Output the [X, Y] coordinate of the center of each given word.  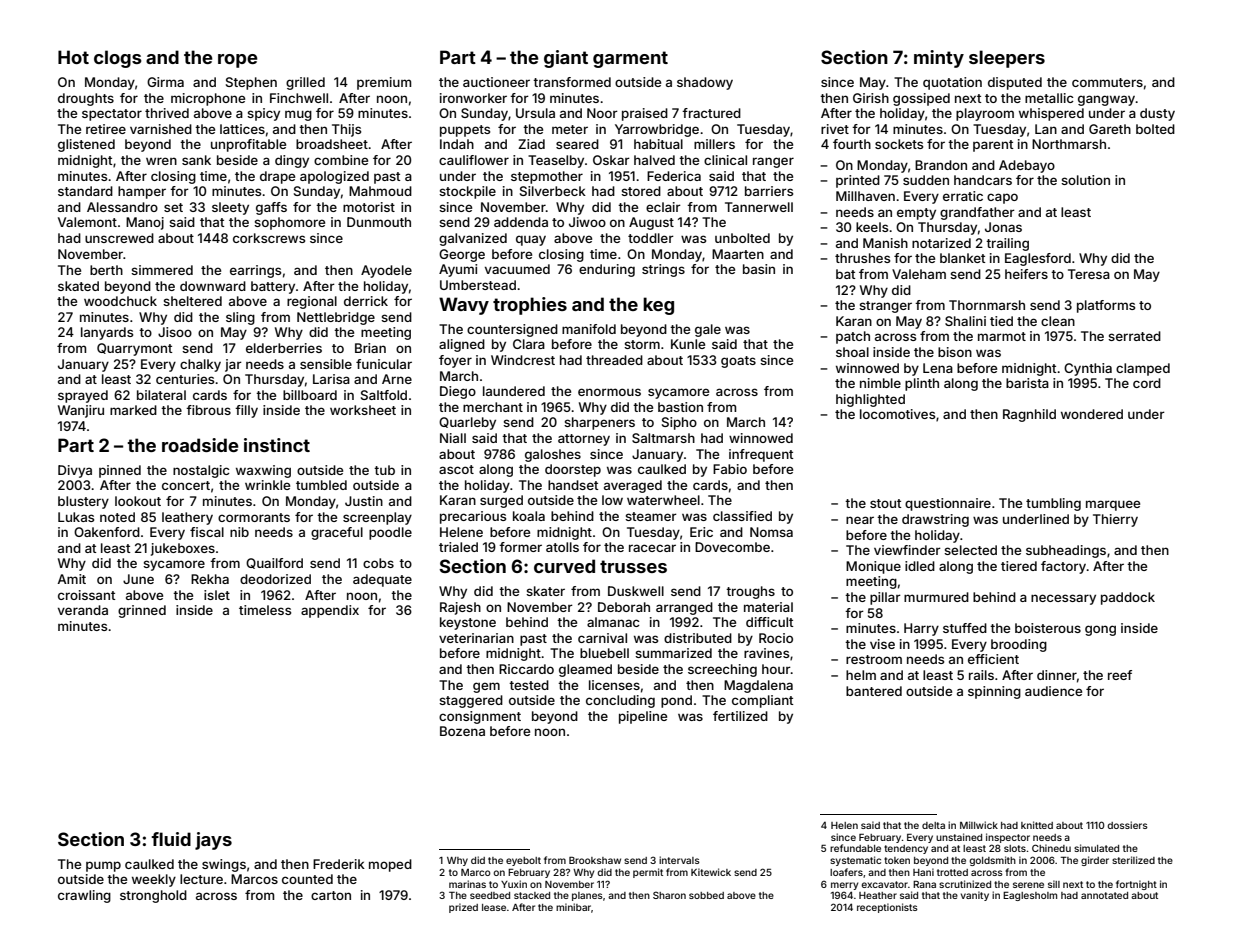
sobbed [706, 895]
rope [238, 61]
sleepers [1007, 59]
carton [331, 895]
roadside [200, 445]
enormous [609, 392]
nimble [880, 383]
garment [630, 59]
